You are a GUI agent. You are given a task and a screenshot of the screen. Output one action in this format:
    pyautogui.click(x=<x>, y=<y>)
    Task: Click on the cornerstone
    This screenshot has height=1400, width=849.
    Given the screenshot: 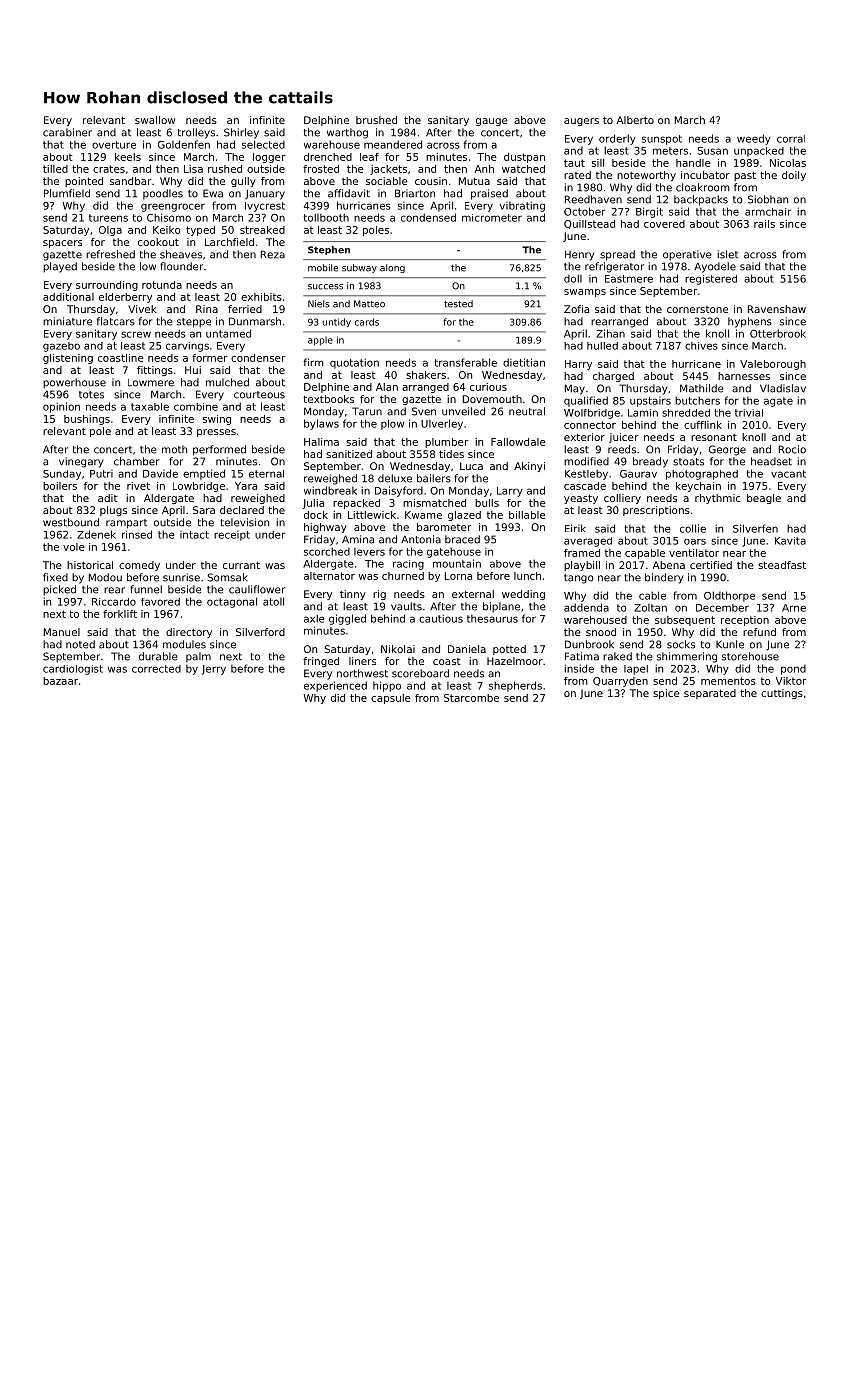 What is the action you would take?
    pyautogui.click(x=697, y=309)
